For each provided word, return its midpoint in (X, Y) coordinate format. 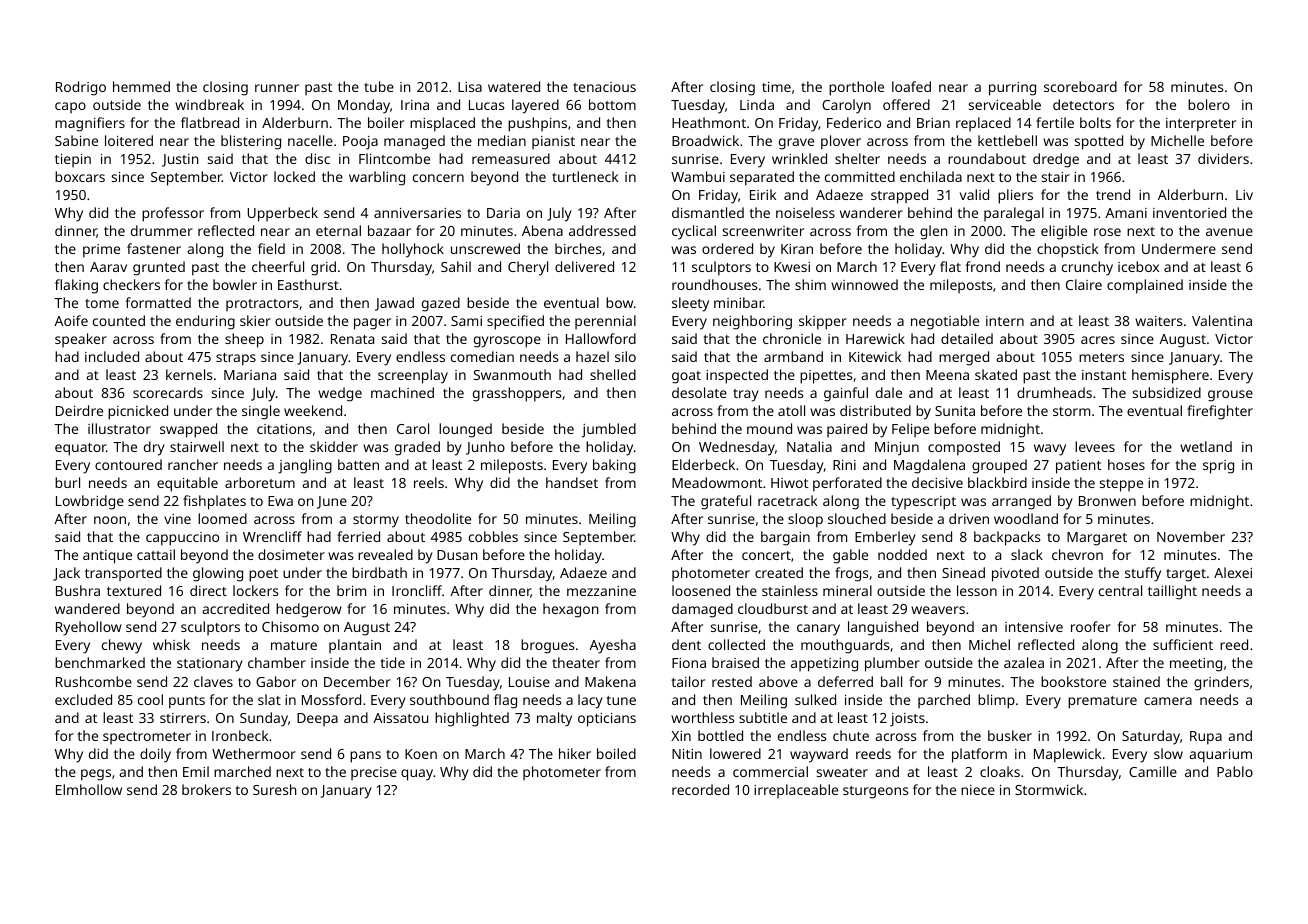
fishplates (214, 502)
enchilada (931, 176)
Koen (421, 754)
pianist (553, 142)
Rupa (1206, 738)
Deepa (317, 719)
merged (964, 358)
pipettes (826, 377)
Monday (364, 106)
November (1191, 536)
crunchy (1087, 268)
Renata (352, 339)
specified (515, 322)
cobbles (493, 536)
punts (187, 702)
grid (323, 268)
